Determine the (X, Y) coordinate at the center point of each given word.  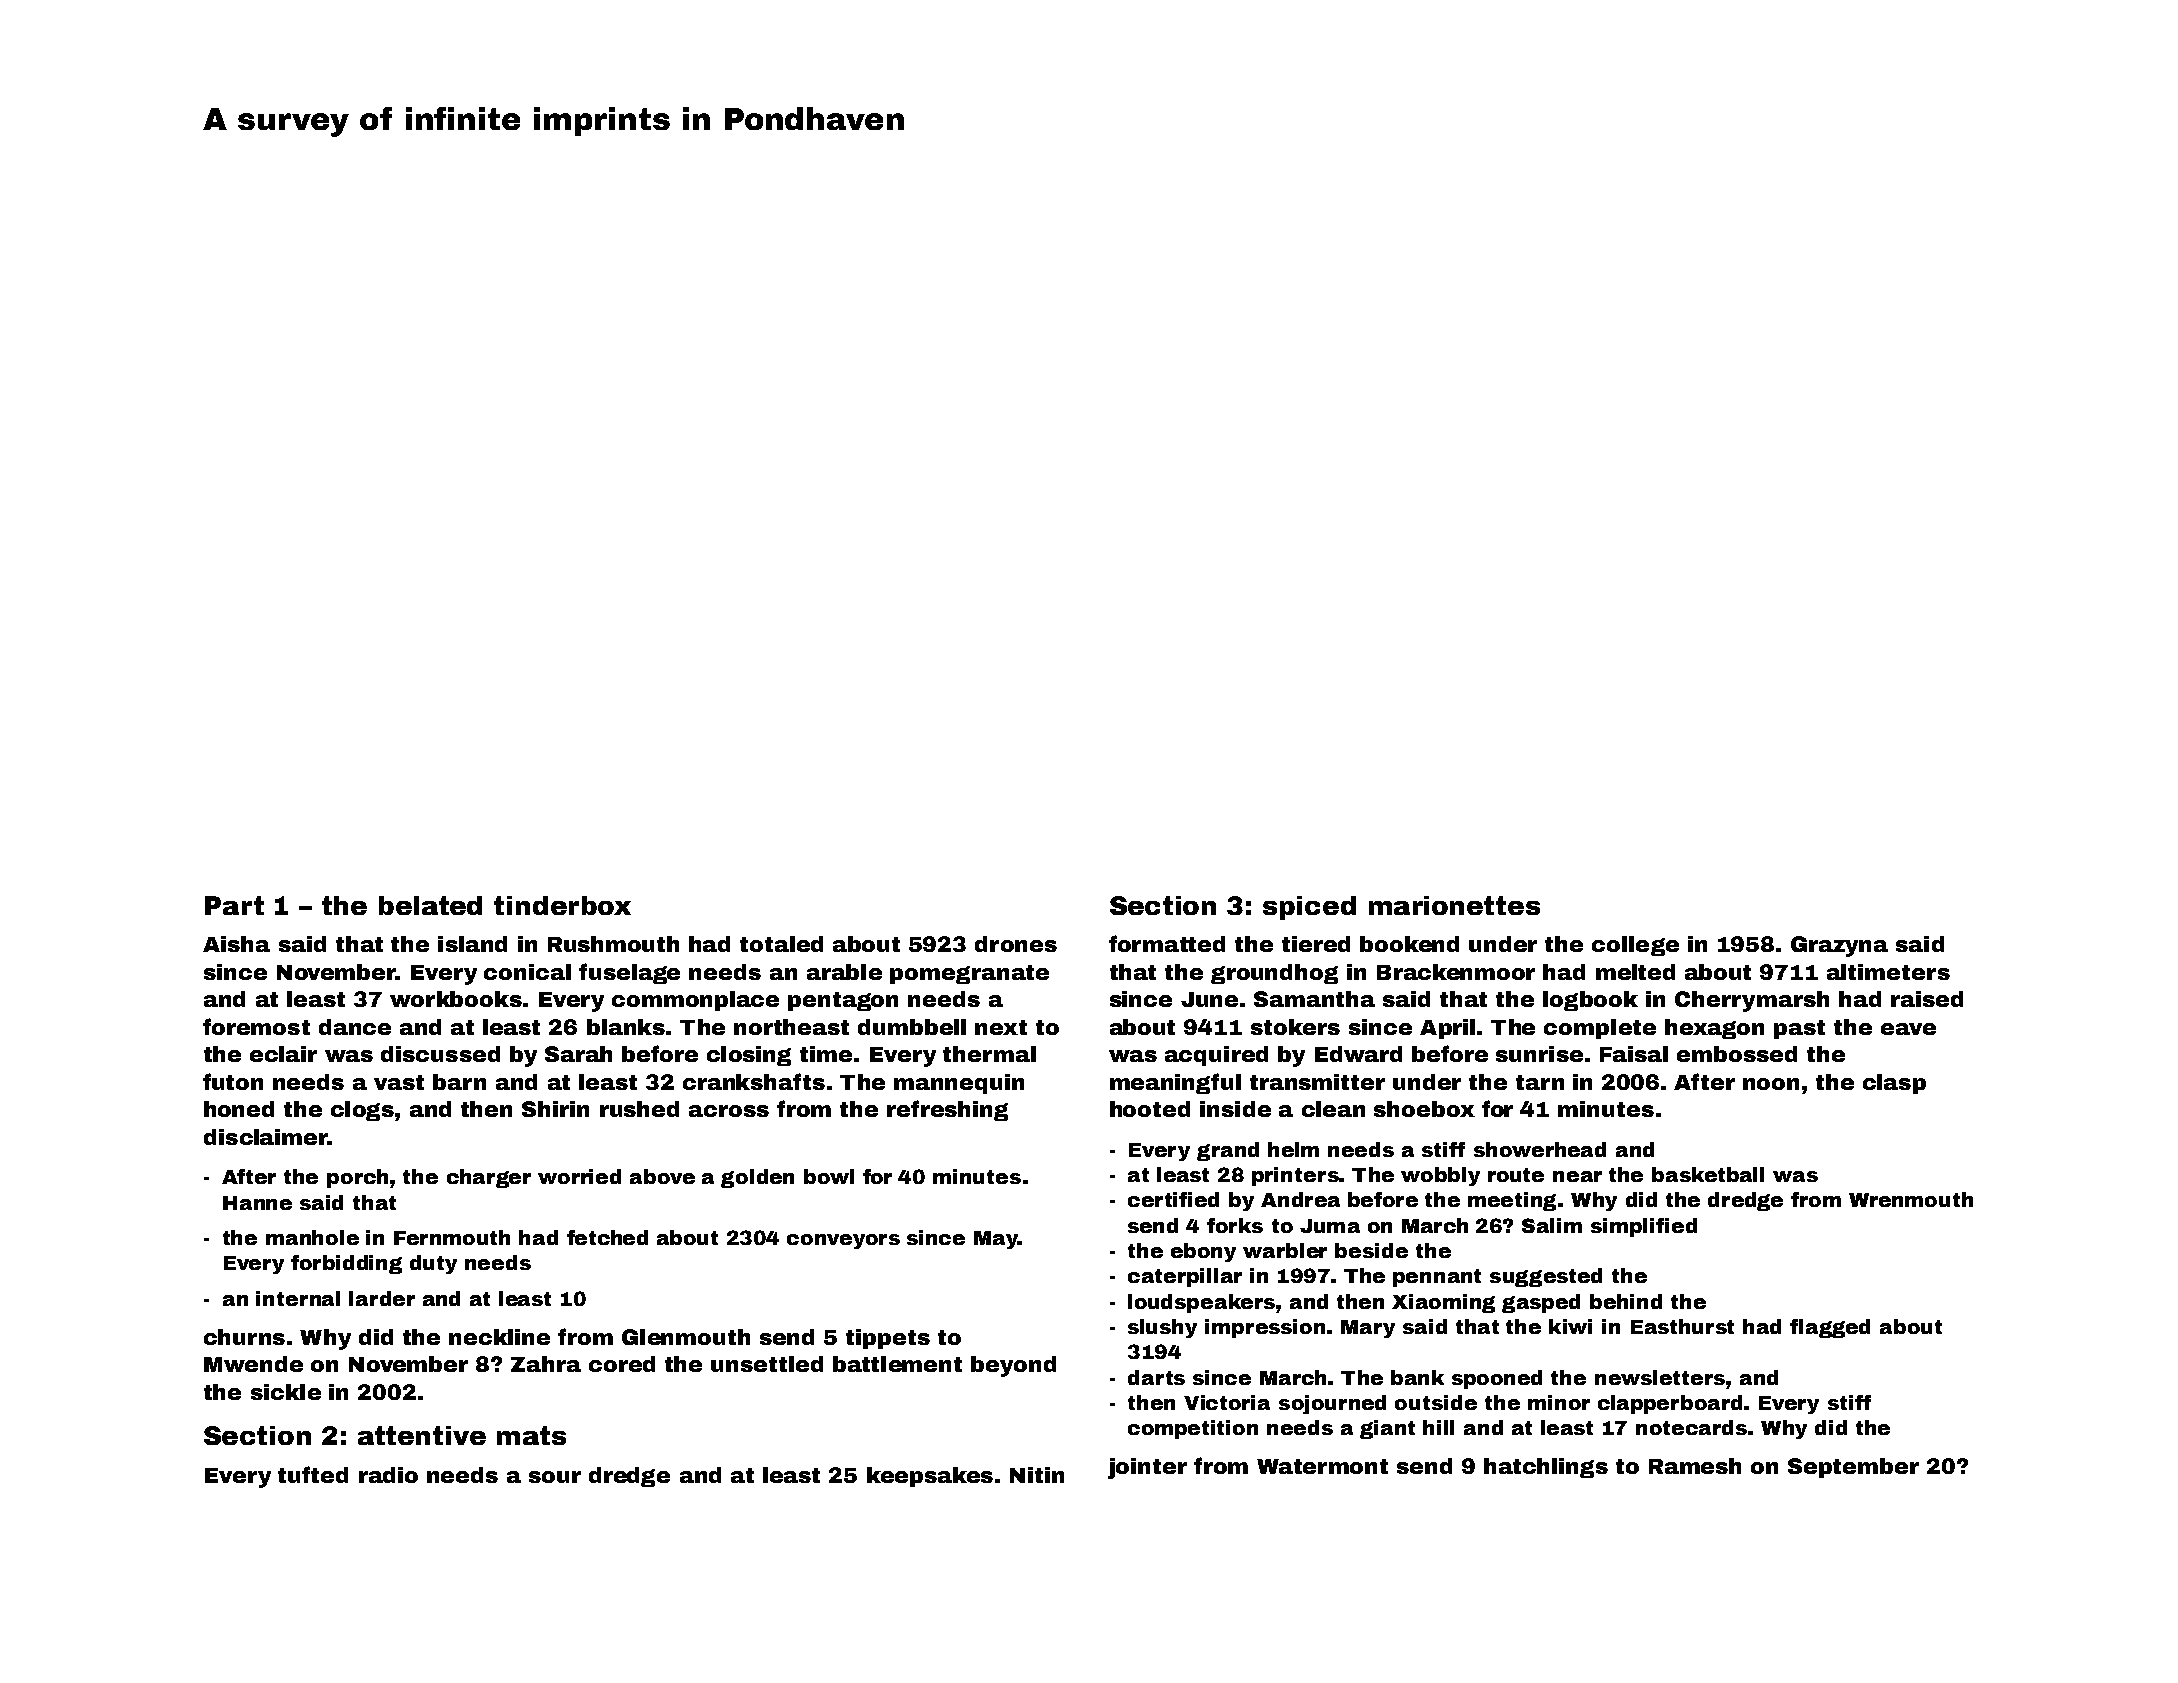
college (1635, 946)
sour (555, 1477)
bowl (829, 1176)
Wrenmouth (1911, 1199)
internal (298, 1298)
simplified (1644, 1227)
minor (1559, 1402)
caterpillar (1185, 1277)
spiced (1309, 908)
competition (1193, 1429)
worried (579, 1176)
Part (234, 905)
